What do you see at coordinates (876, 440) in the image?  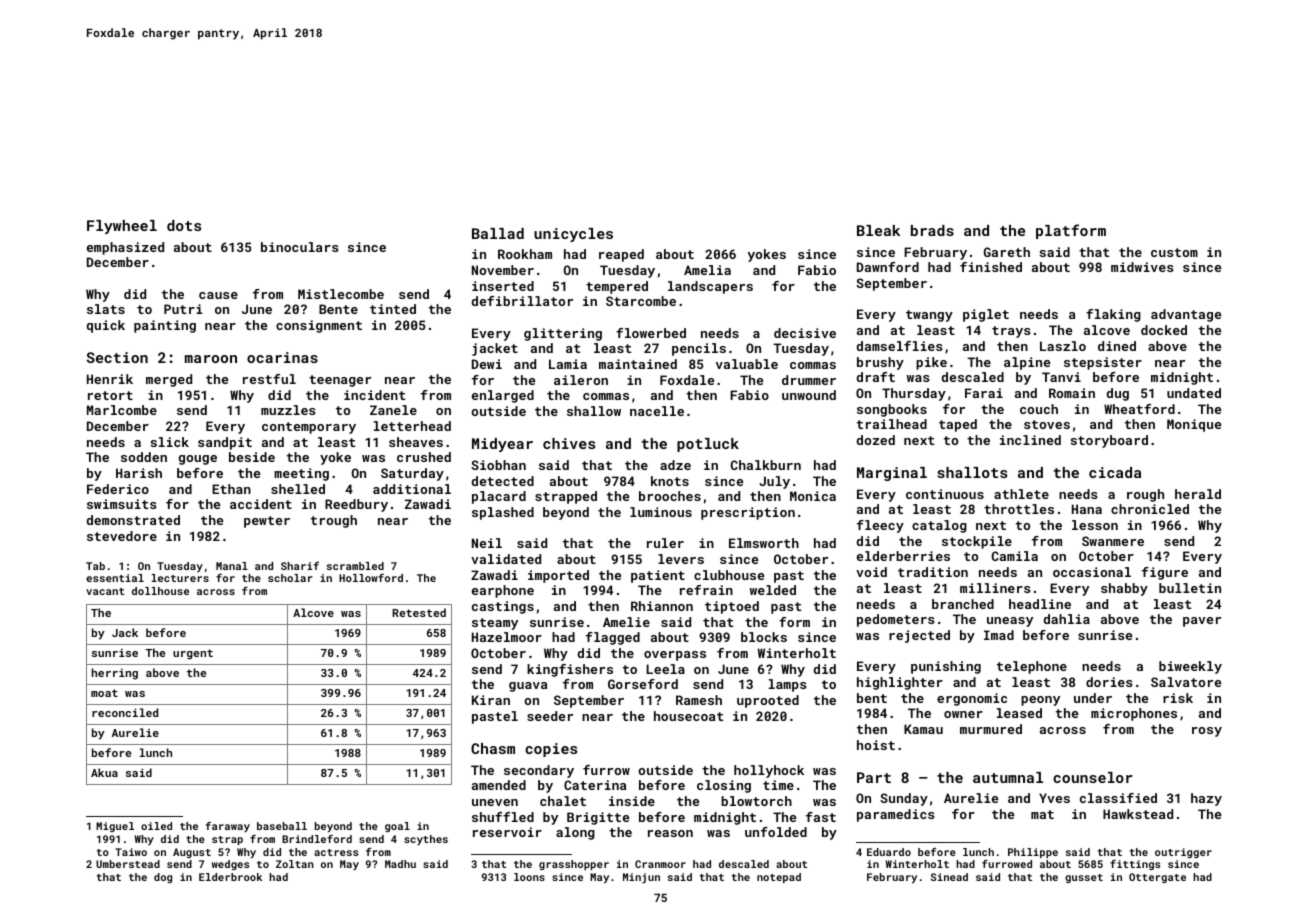 I see `dozed` at bounding box center [876, 440].
